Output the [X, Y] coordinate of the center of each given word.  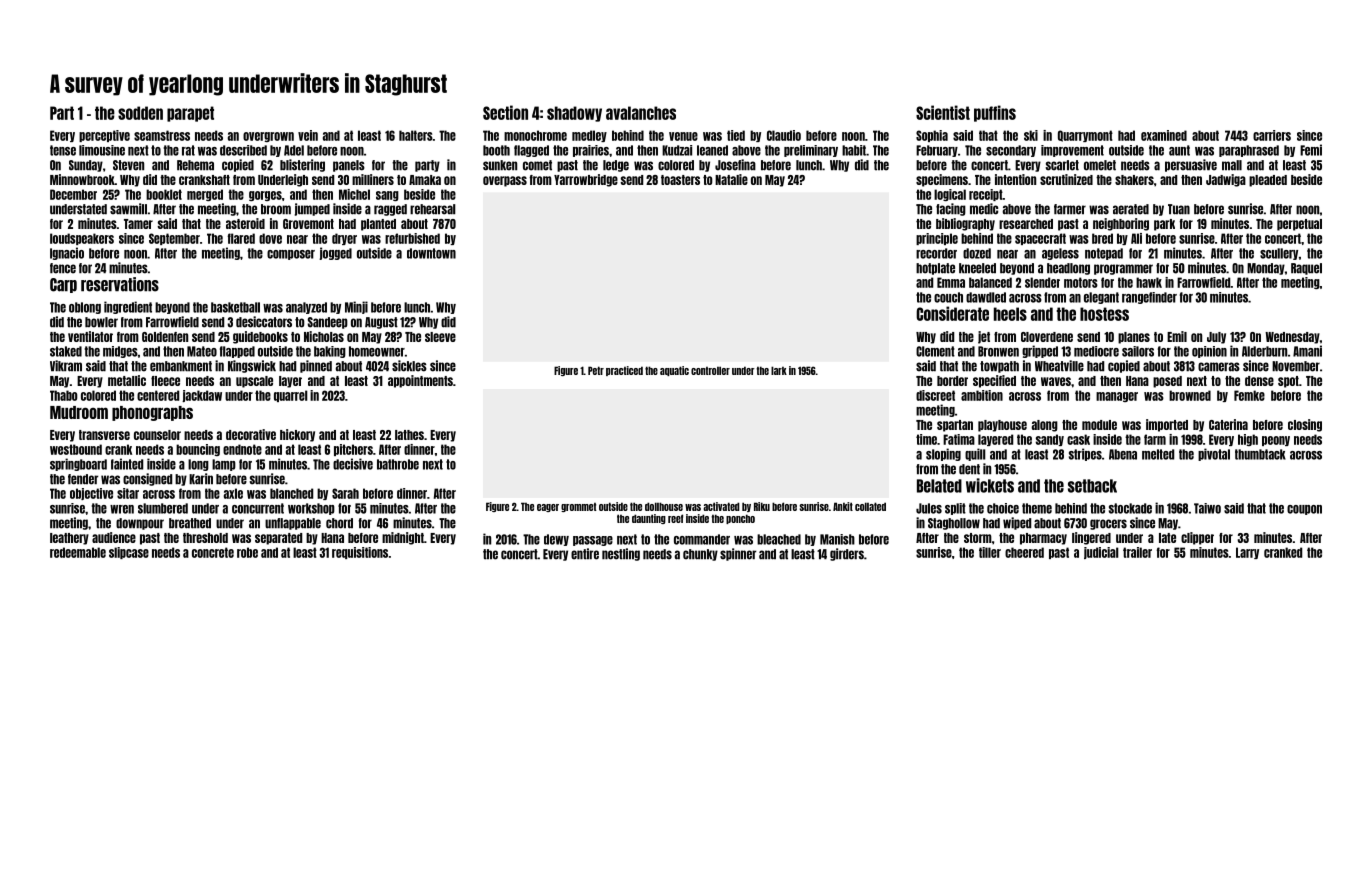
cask [1078, 439]
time [926, 439]
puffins [995, 113]
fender [83, 479]
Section [505, 112]
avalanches [641, 113]
